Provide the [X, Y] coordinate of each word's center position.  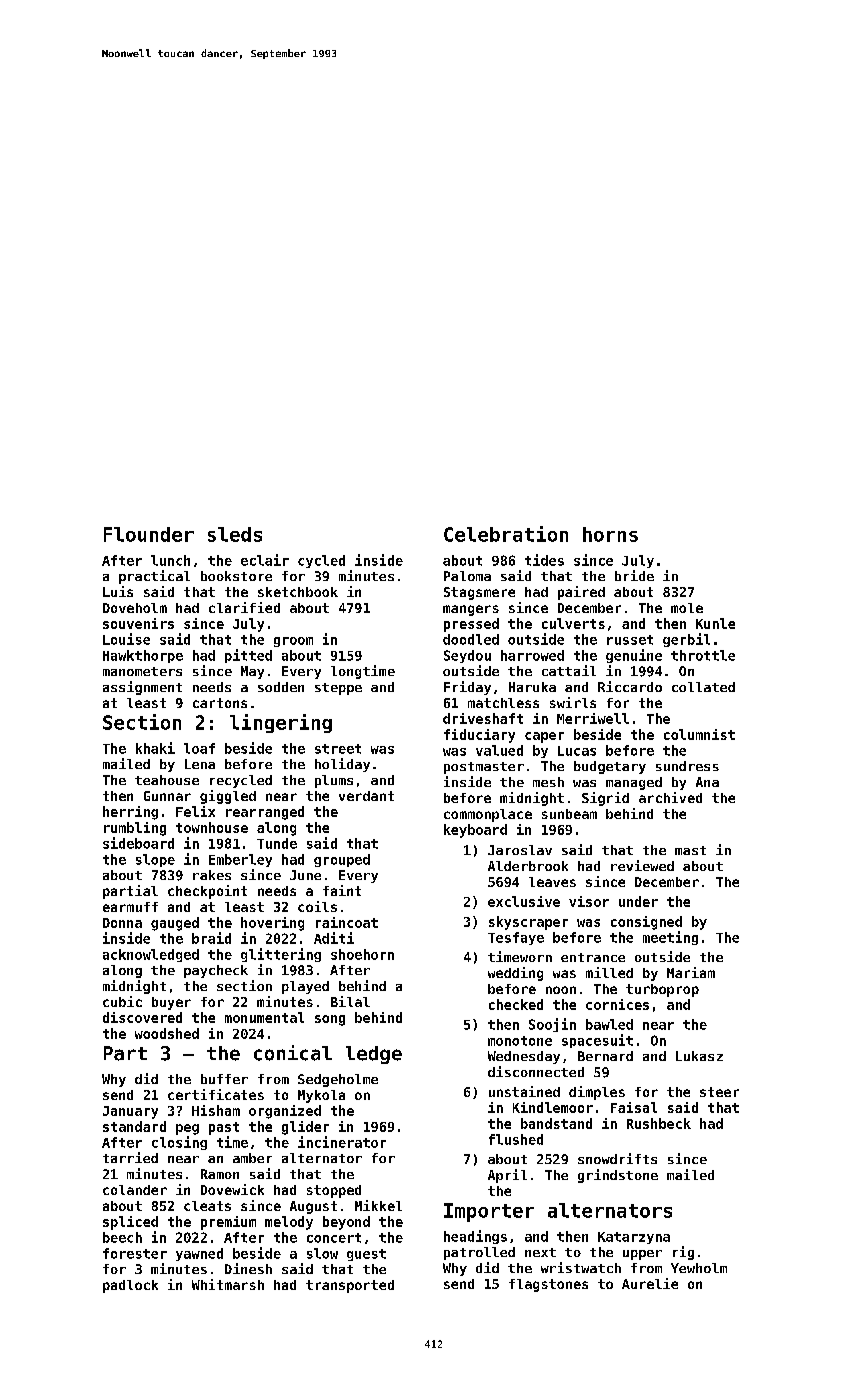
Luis [118, 591]
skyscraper [528, 923]
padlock [130, 1286]
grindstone [618, 1176]
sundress [687, 766]
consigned [646, 923]
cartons [220, 703]
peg [187, 1129]
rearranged [265, 813]
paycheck [216, 971]
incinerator [342, 1142]
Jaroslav [520, 850]
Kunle [715, 623]
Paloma [467, 576]
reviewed [642, 865]
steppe [338, 689]
